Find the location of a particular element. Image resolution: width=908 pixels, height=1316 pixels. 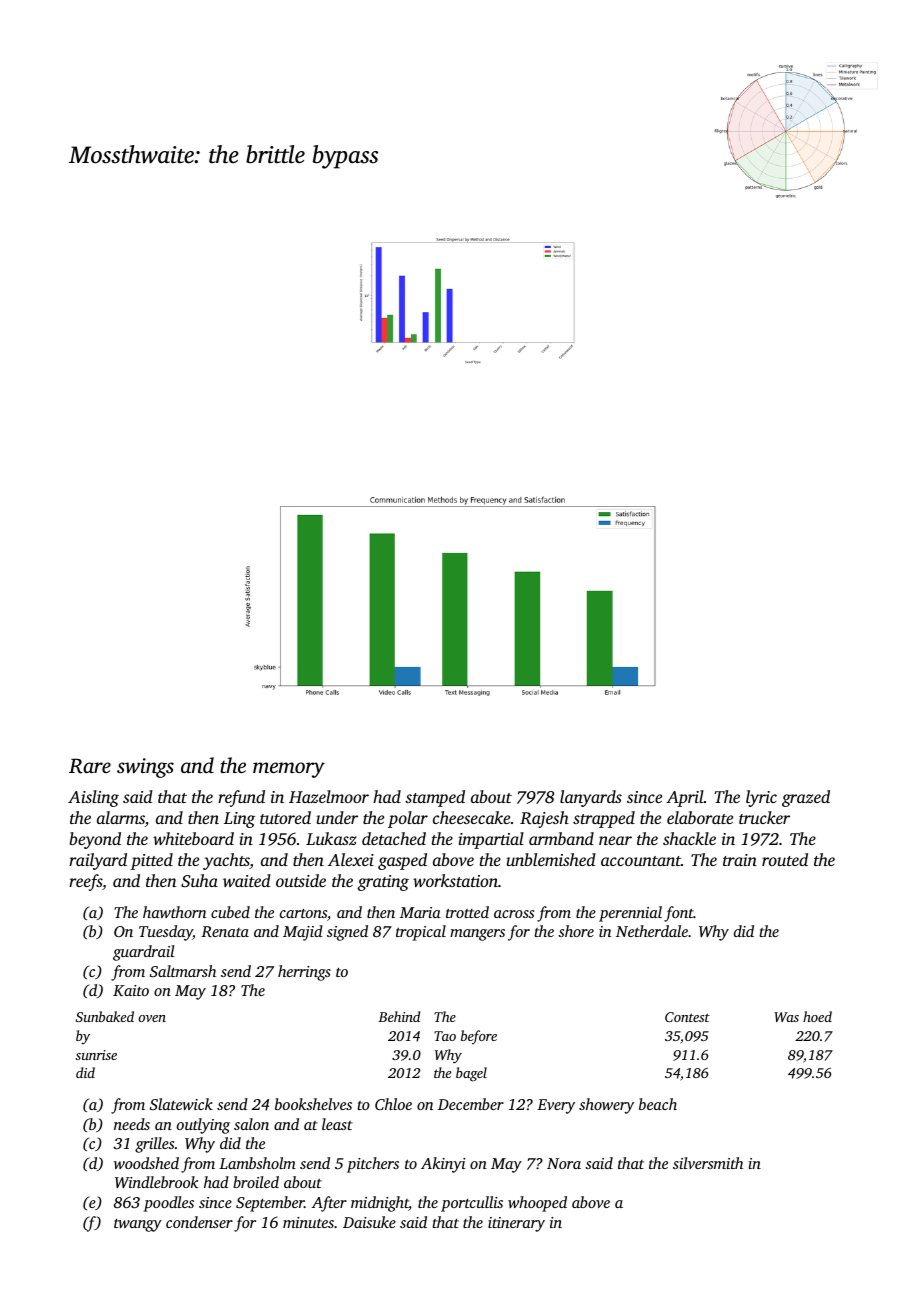

silversmith is located at coordinates (708, 1163).
